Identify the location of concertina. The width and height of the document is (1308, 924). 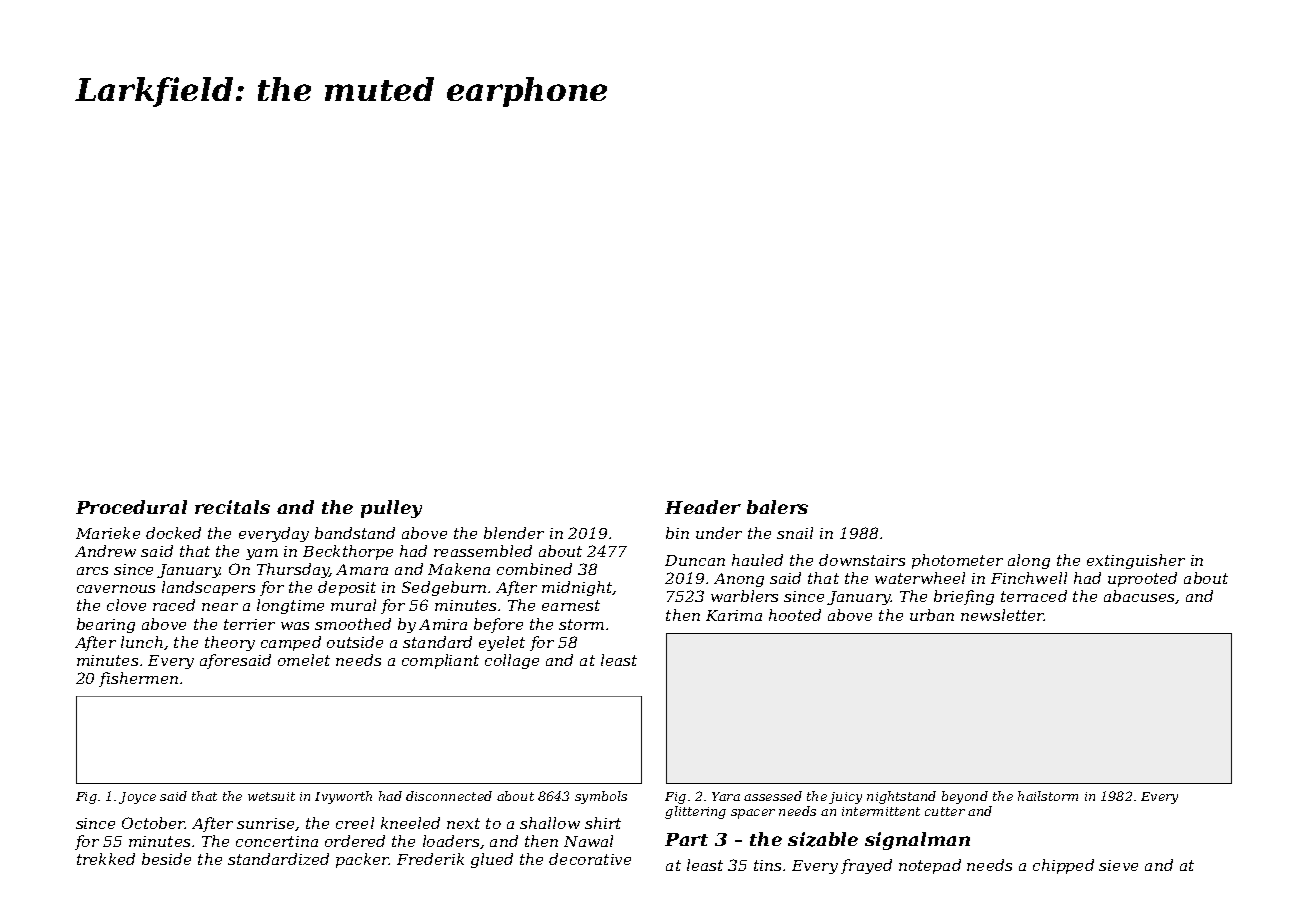
(277, 841).
